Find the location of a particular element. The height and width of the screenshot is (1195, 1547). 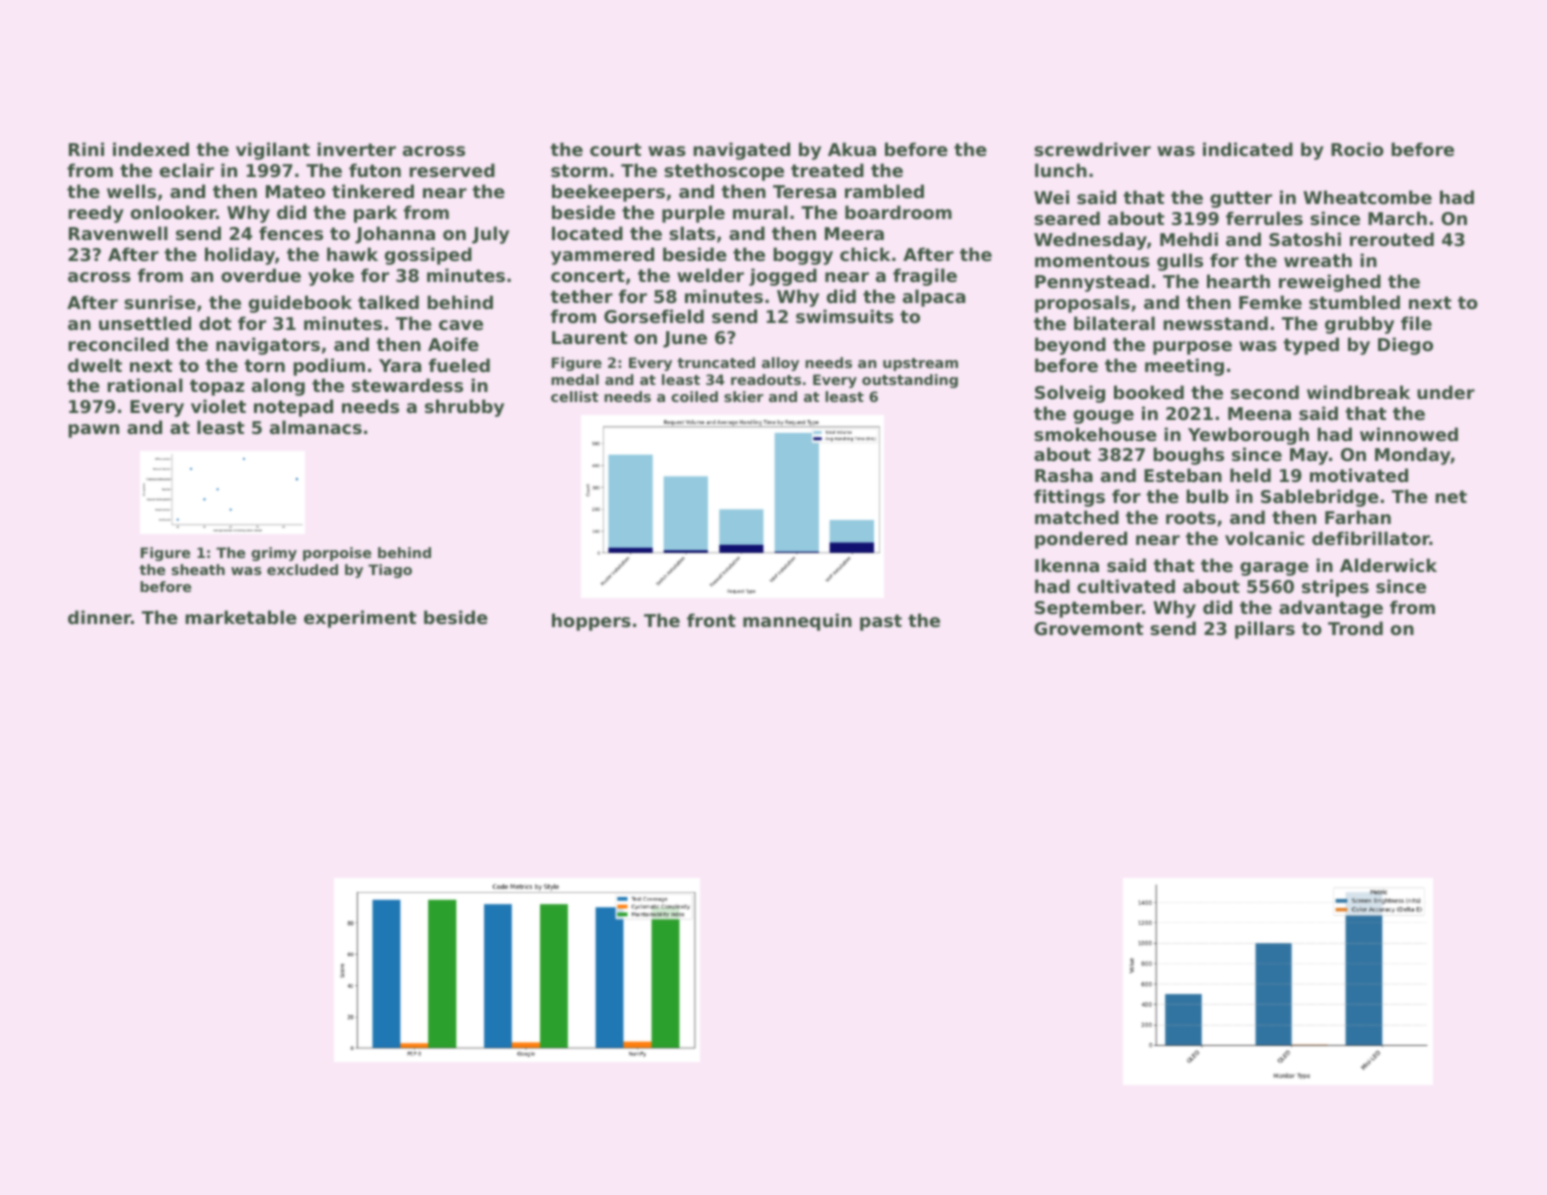

experiment is located at coordinates (360, 619).
